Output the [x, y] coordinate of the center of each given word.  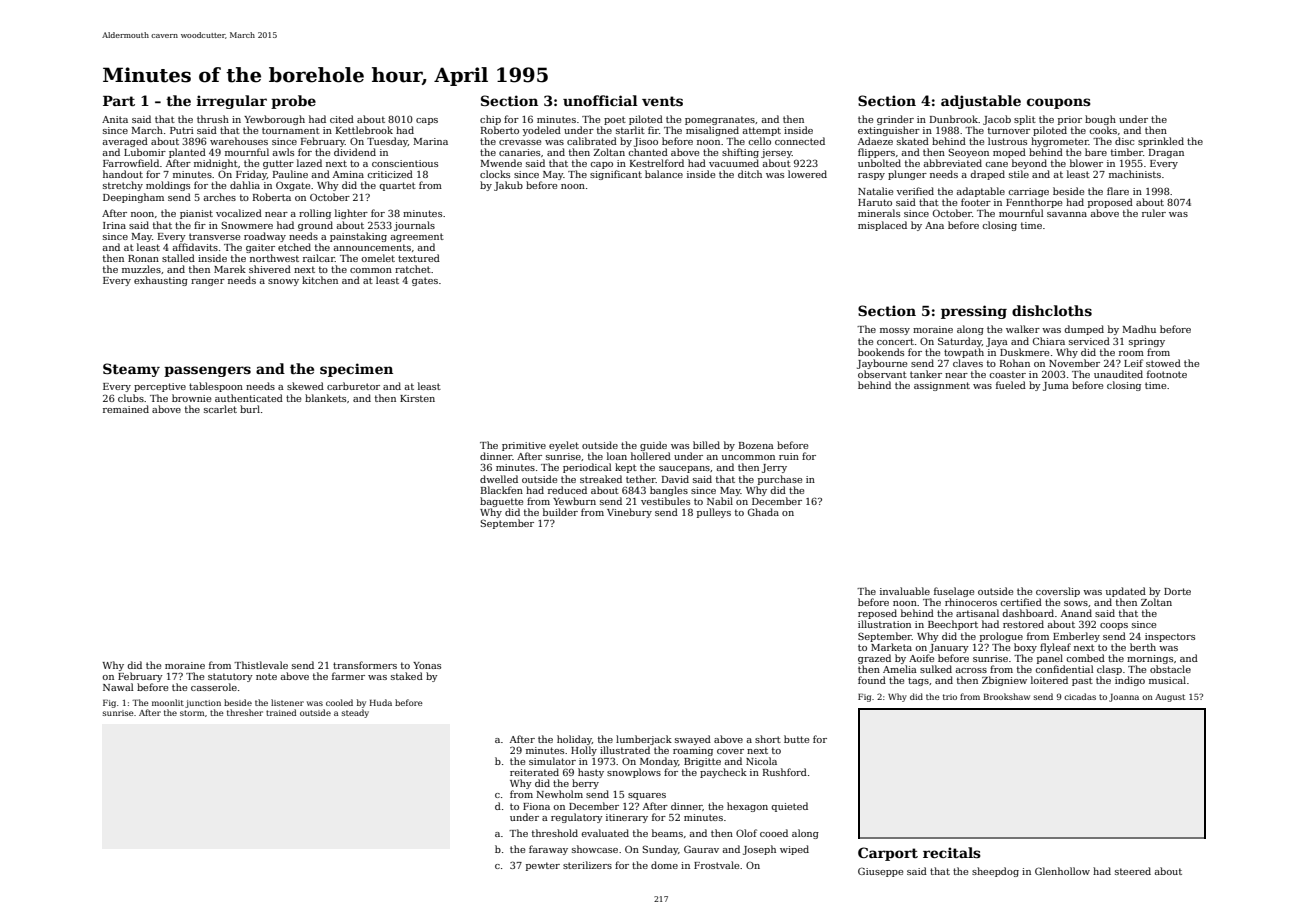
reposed [877, 614]
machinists [1135, 174]
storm [192, 713]
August [1170, 698]
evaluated [605, 833]
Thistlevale [261, 665]
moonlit [168, 702]
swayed [693, 740]
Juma [1056, 386]
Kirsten [417, 398]
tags [918, 681]
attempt [761, 131]
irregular [231, 102]
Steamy [131, 370]
